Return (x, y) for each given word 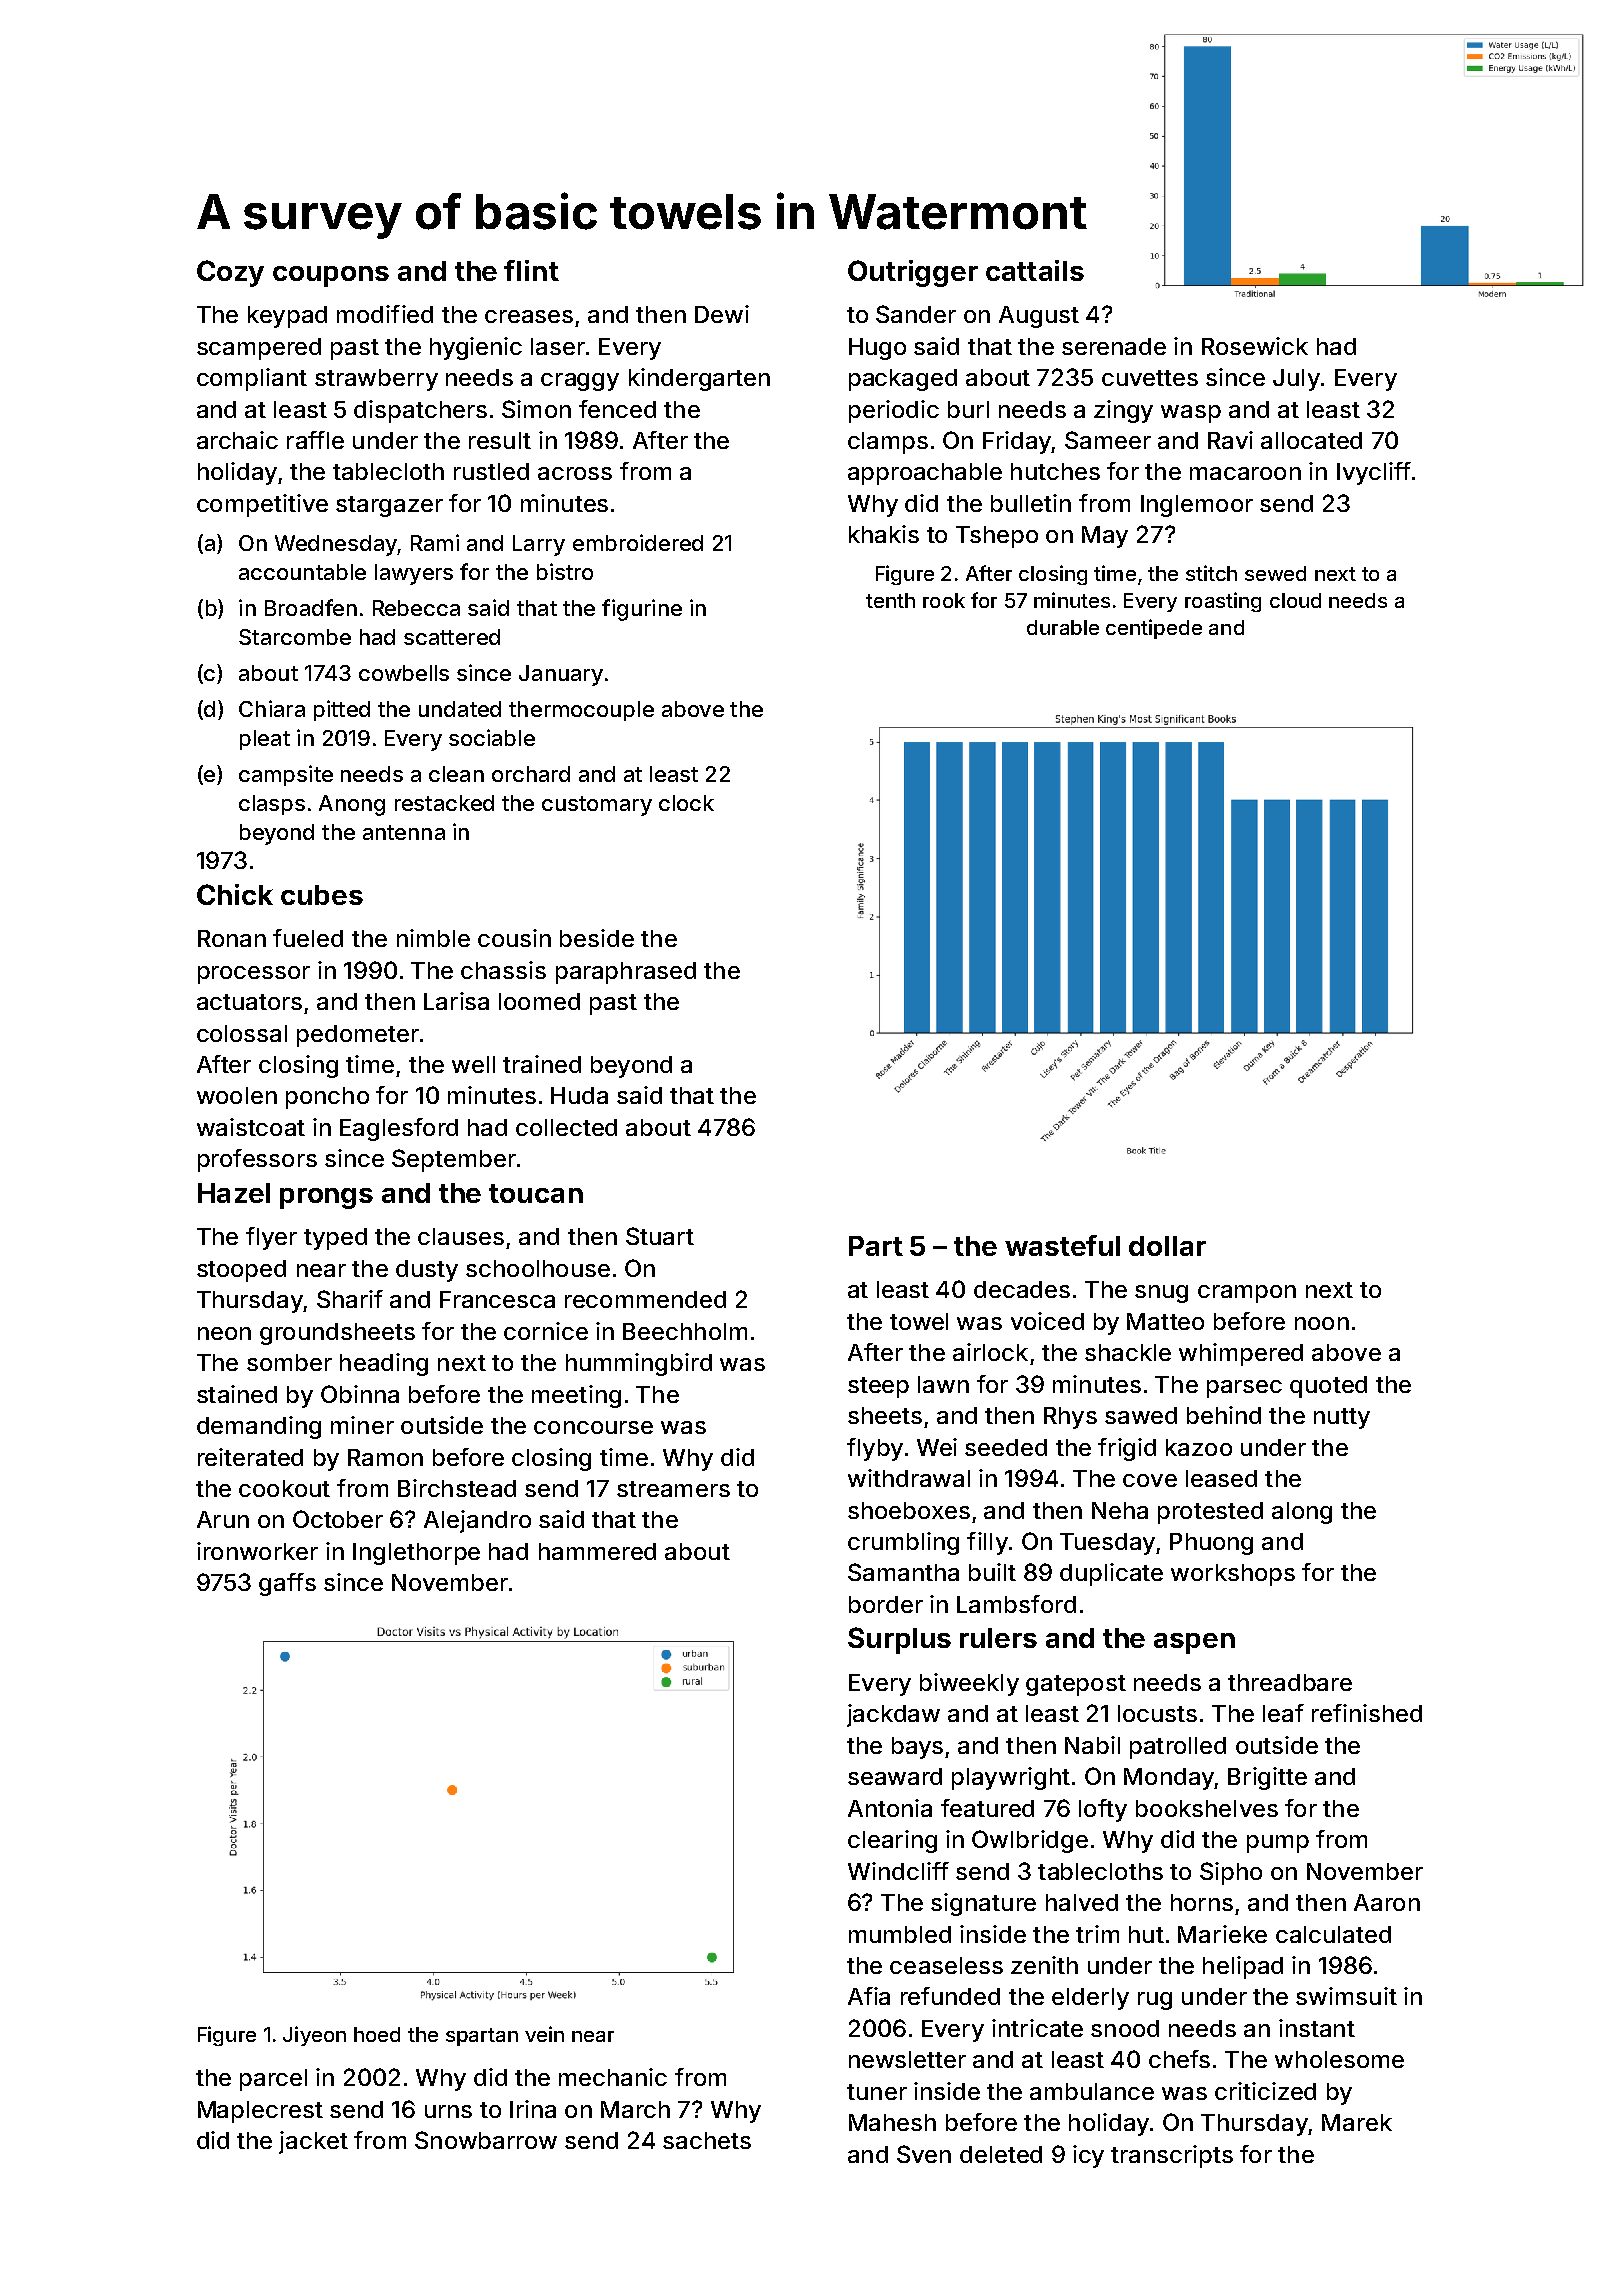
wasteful (1062, 1245)
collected (566, 1127)
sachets (707, 2140)
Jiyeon (314, 2036)
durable (1063, 627)
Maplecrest (260, 2112)
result (500, 440)
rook (944, 600)
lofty (1103, 1810)
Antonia (890, 1808)
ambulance (1092, 2091)
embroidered (638, 542)
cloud (1295, 600)
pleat (265, 740)
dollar (1167, 1246)
